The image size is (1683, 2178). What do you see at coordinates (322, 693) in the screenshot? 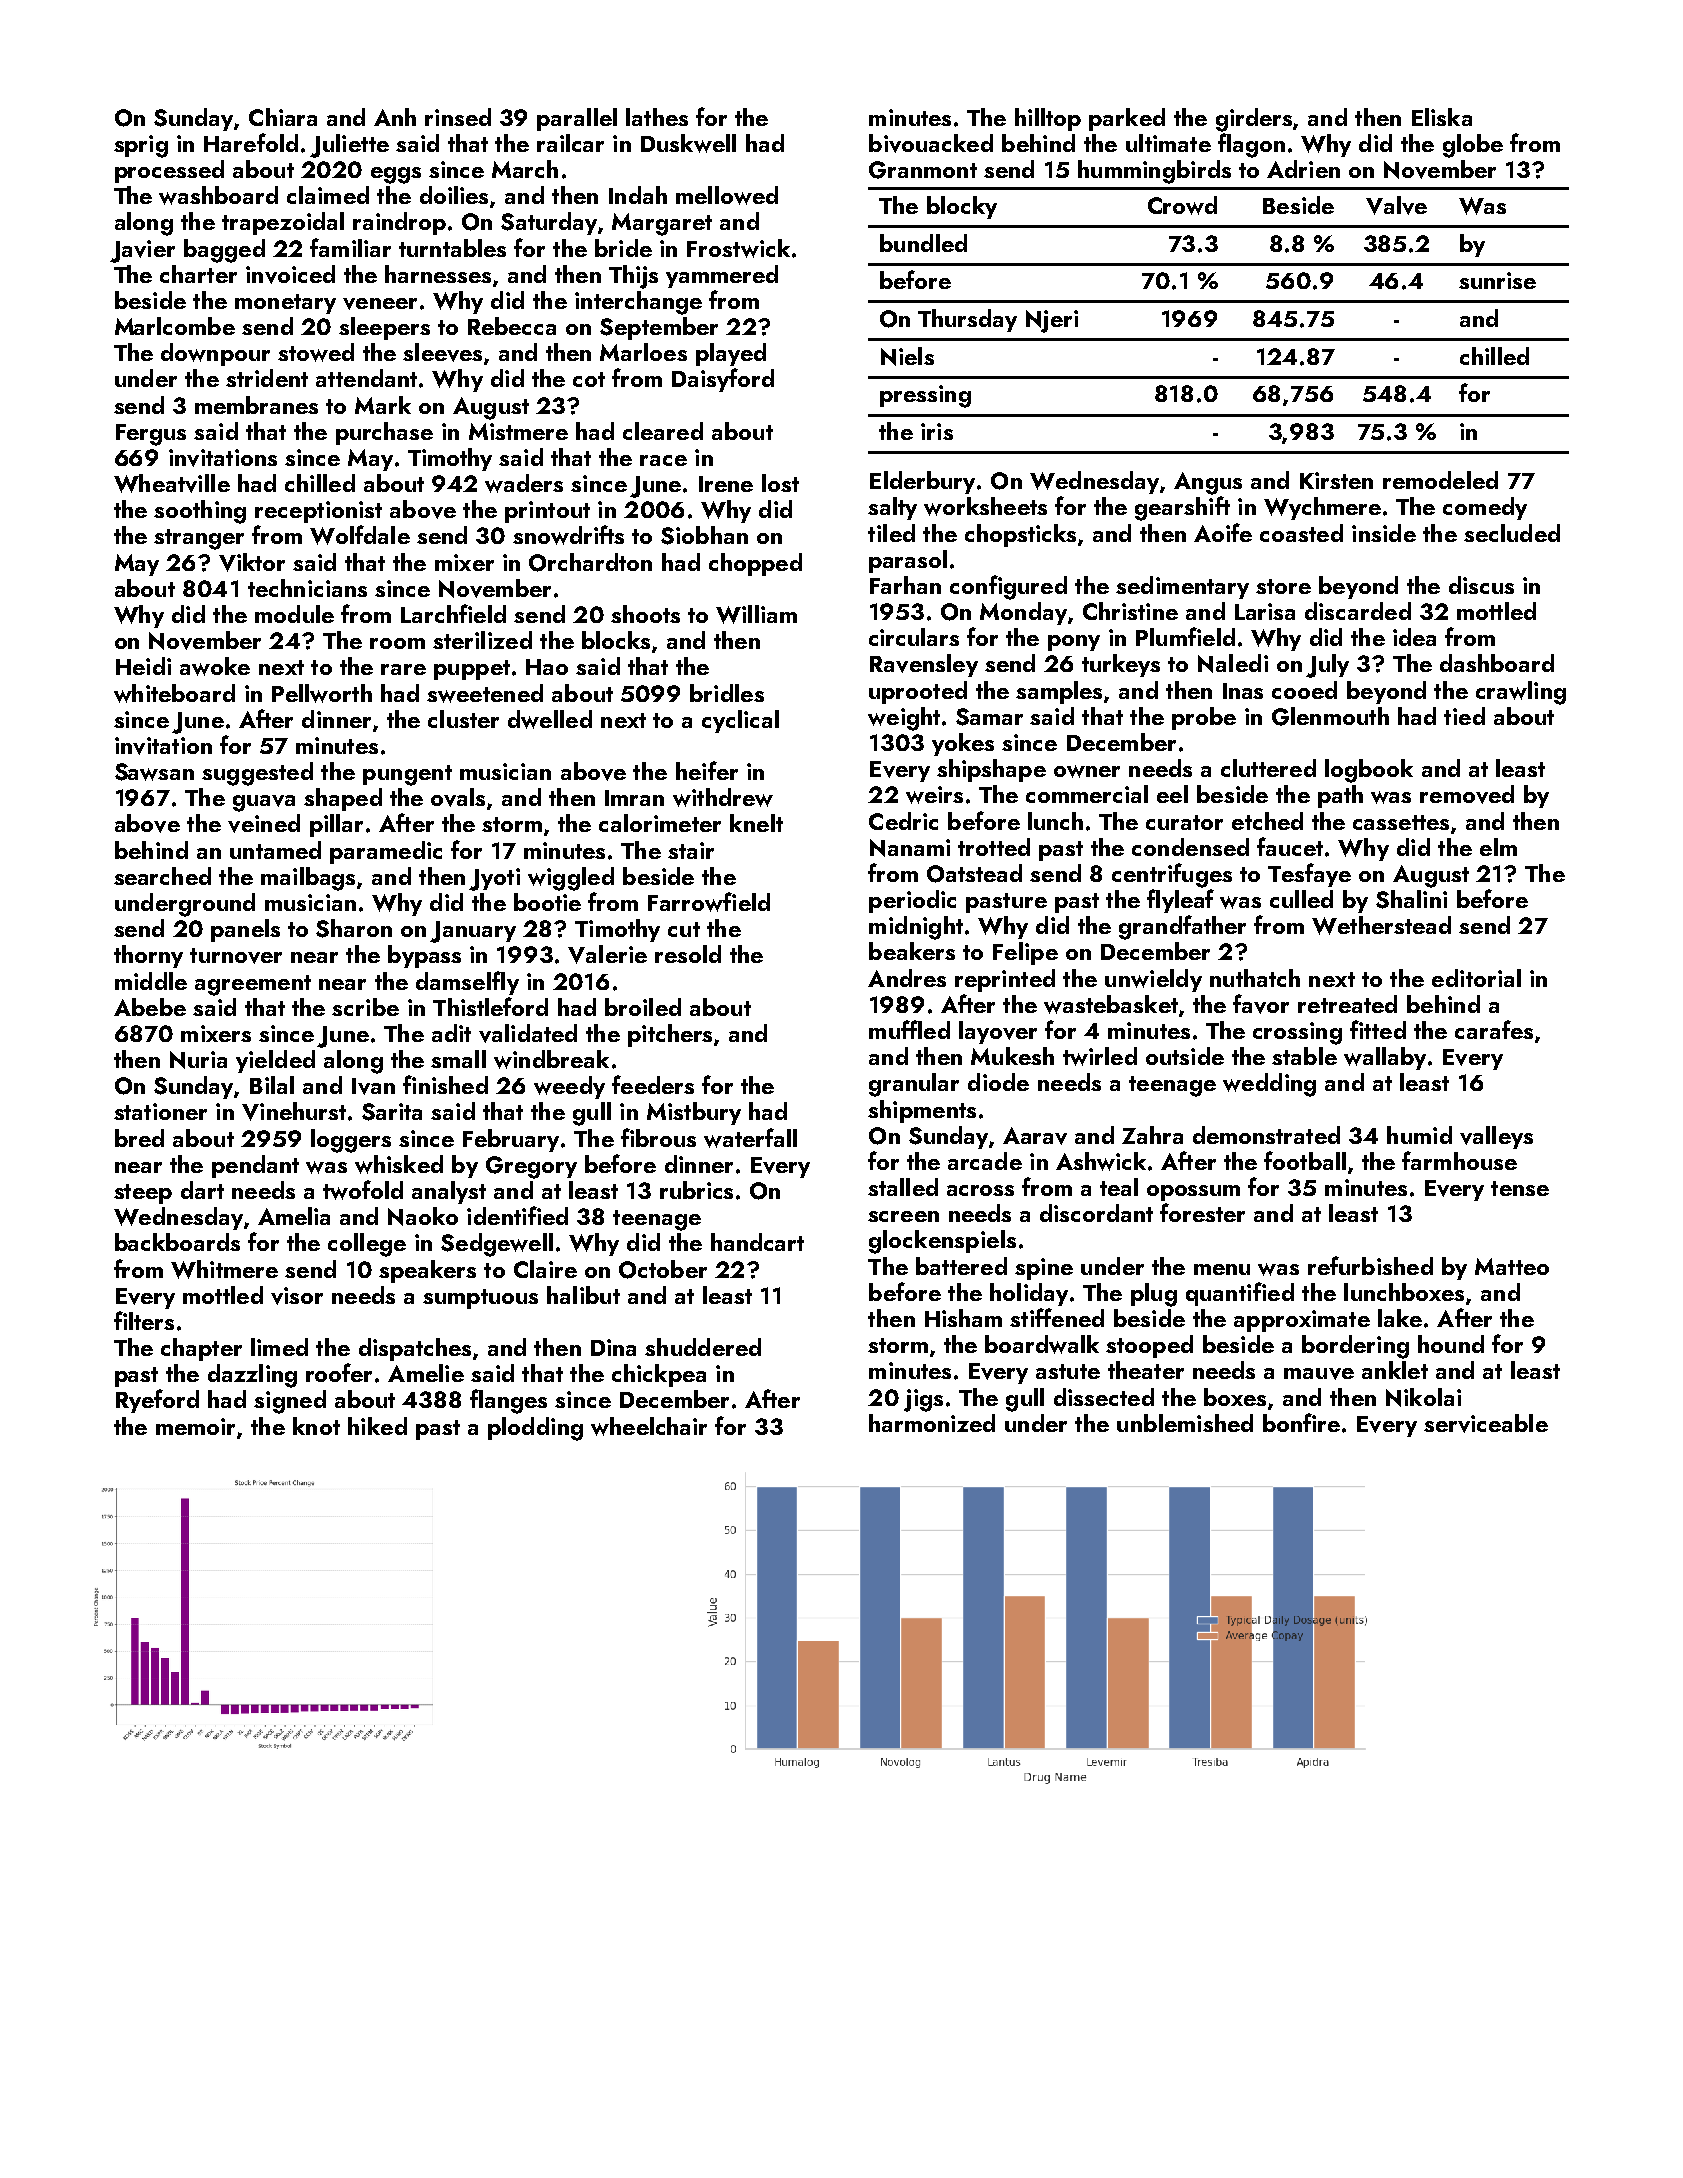
I see `Pellworth` at bounding box center [322, 693].
